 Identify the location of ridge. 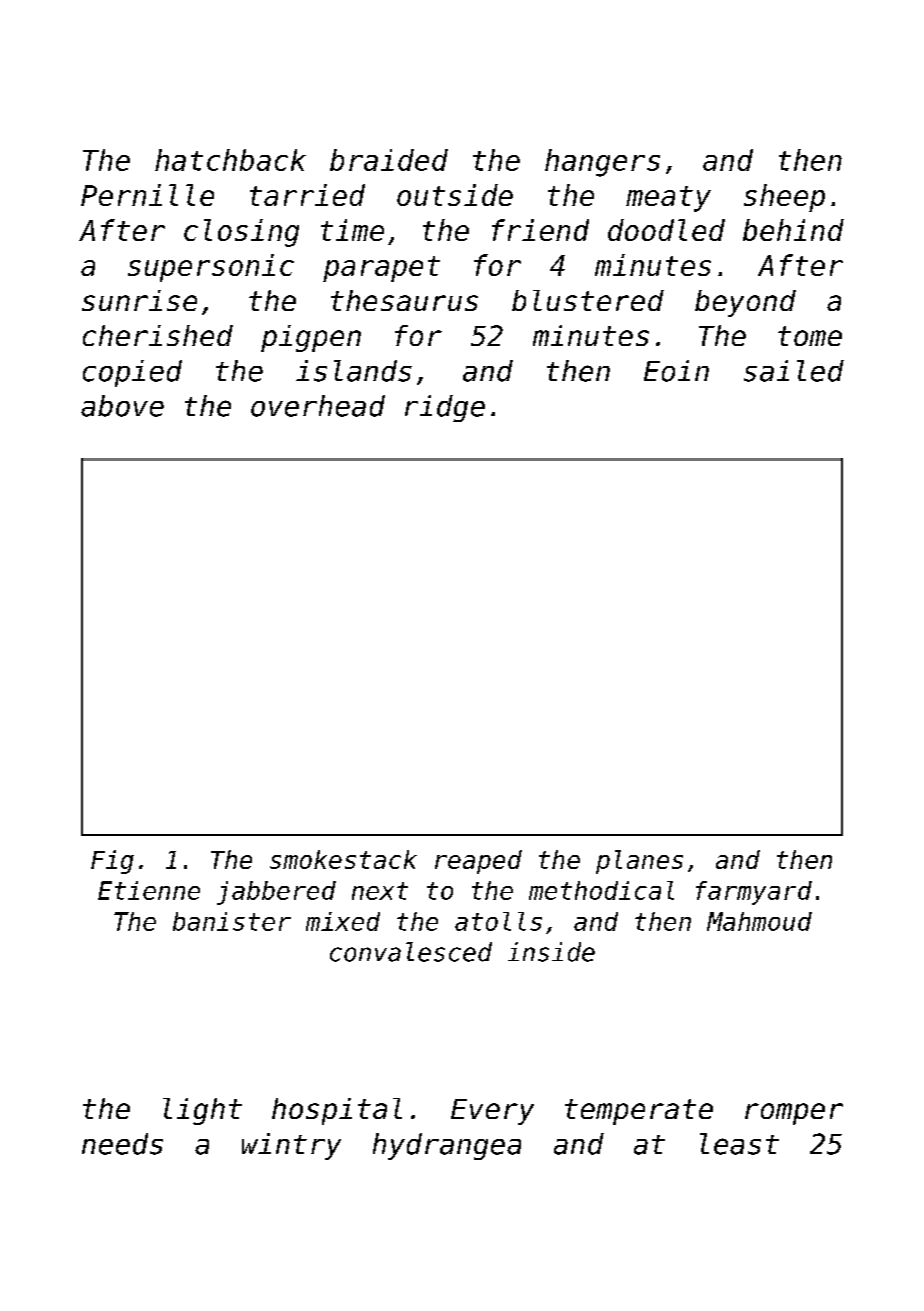
(445, 408).
